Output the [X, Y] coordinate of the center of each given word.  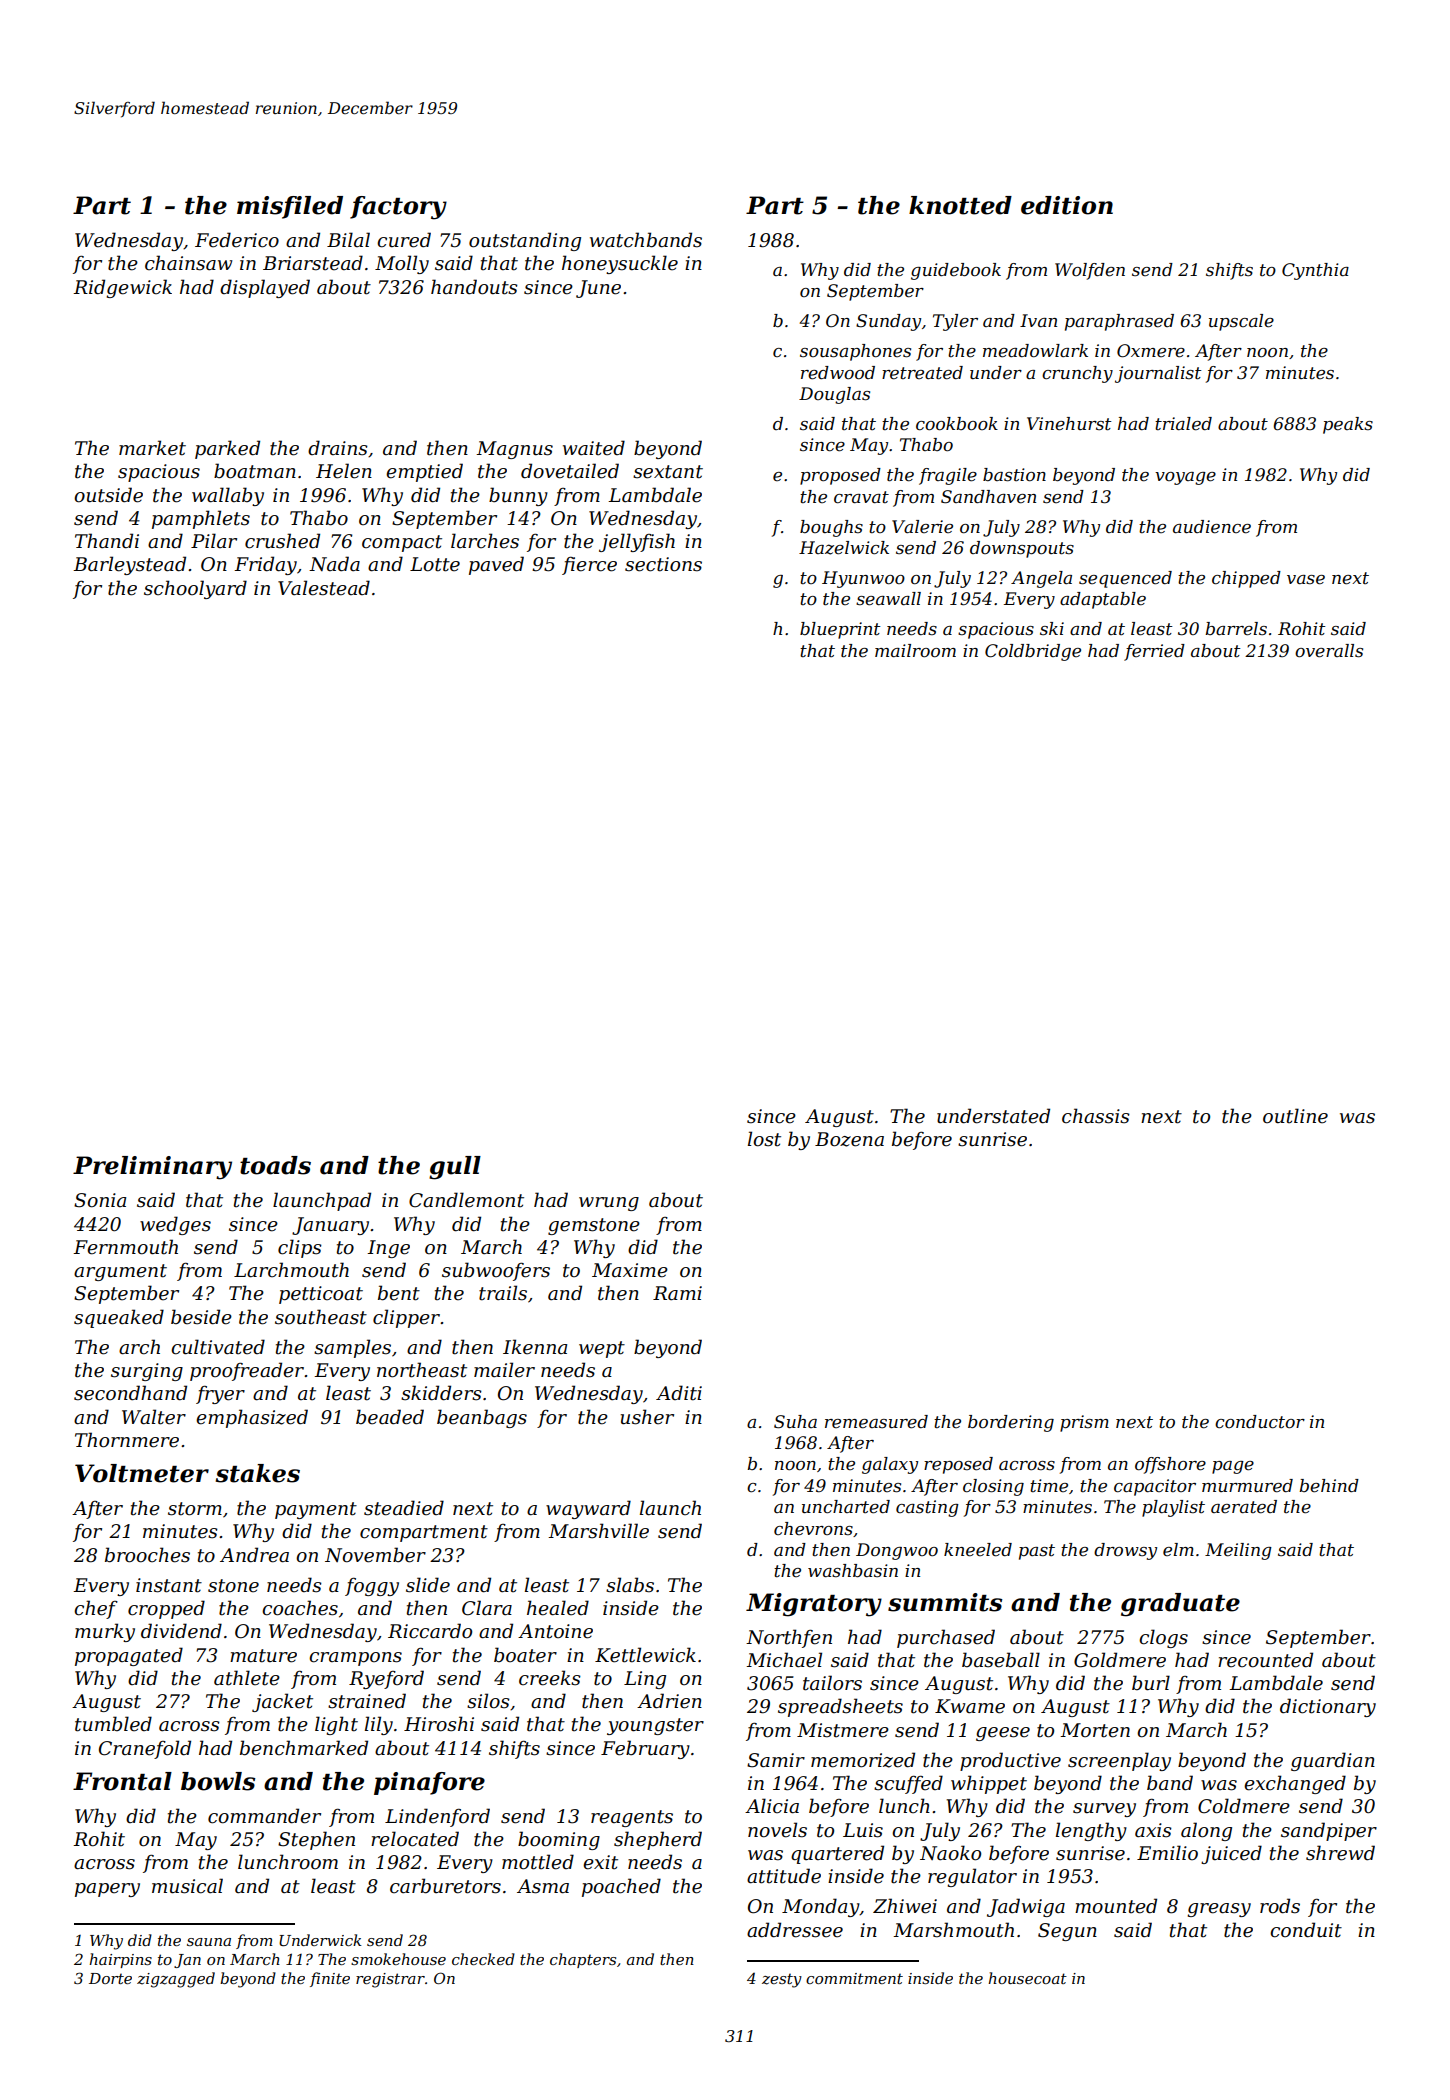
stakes [258, 1473]
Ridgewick [122, 288]
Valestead [324, 588]
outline [1295, 1116]
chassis [1096, 1116]
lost [764, 1139]
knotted [960, 205]
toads [275, 1165]
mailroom [915, 650]
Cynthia [1315, 271]
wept [602, 1349]
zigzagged [176, 1980]
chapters [583, 1960]
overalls [1329, 651]
